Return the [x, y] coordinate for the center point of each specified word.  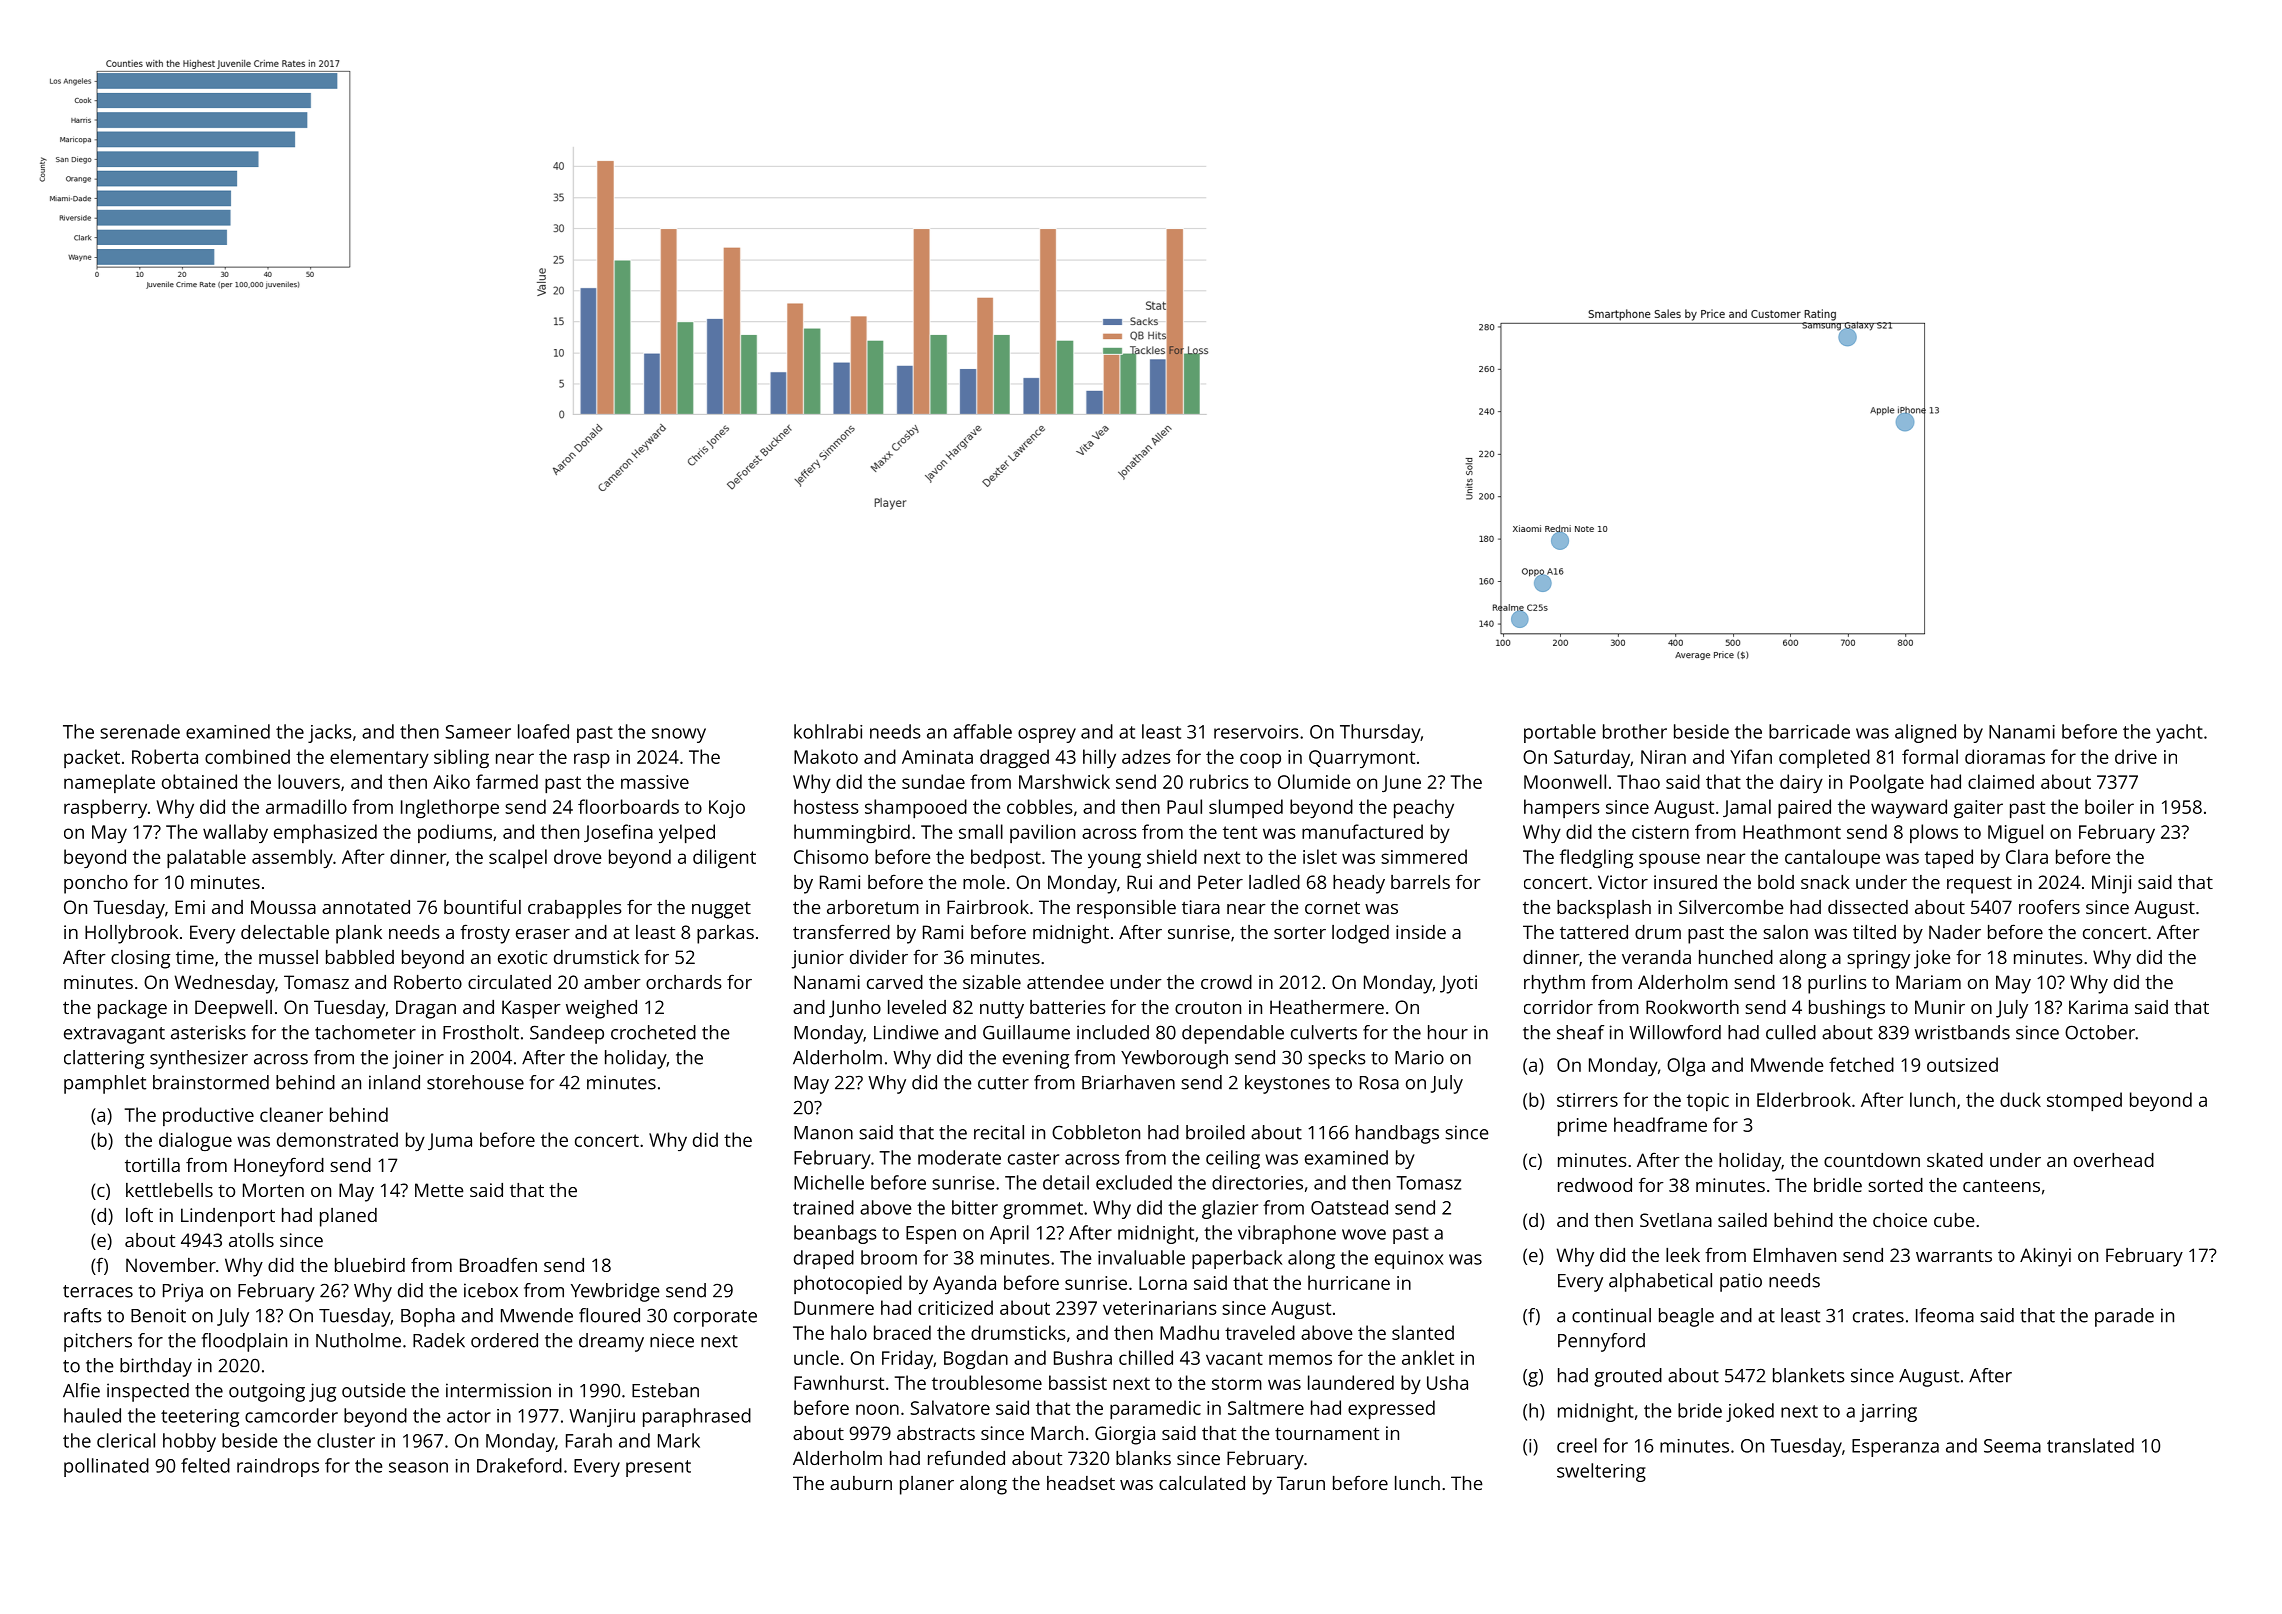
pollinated [106, 1467]
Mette [439, 1190]
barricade [1809, 731]
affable [982, 731]
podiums [455, 833]
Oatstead [1349, 1207]
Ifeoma [1945, 1315]
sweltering [1601, 1472]
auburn [861, 1483]
